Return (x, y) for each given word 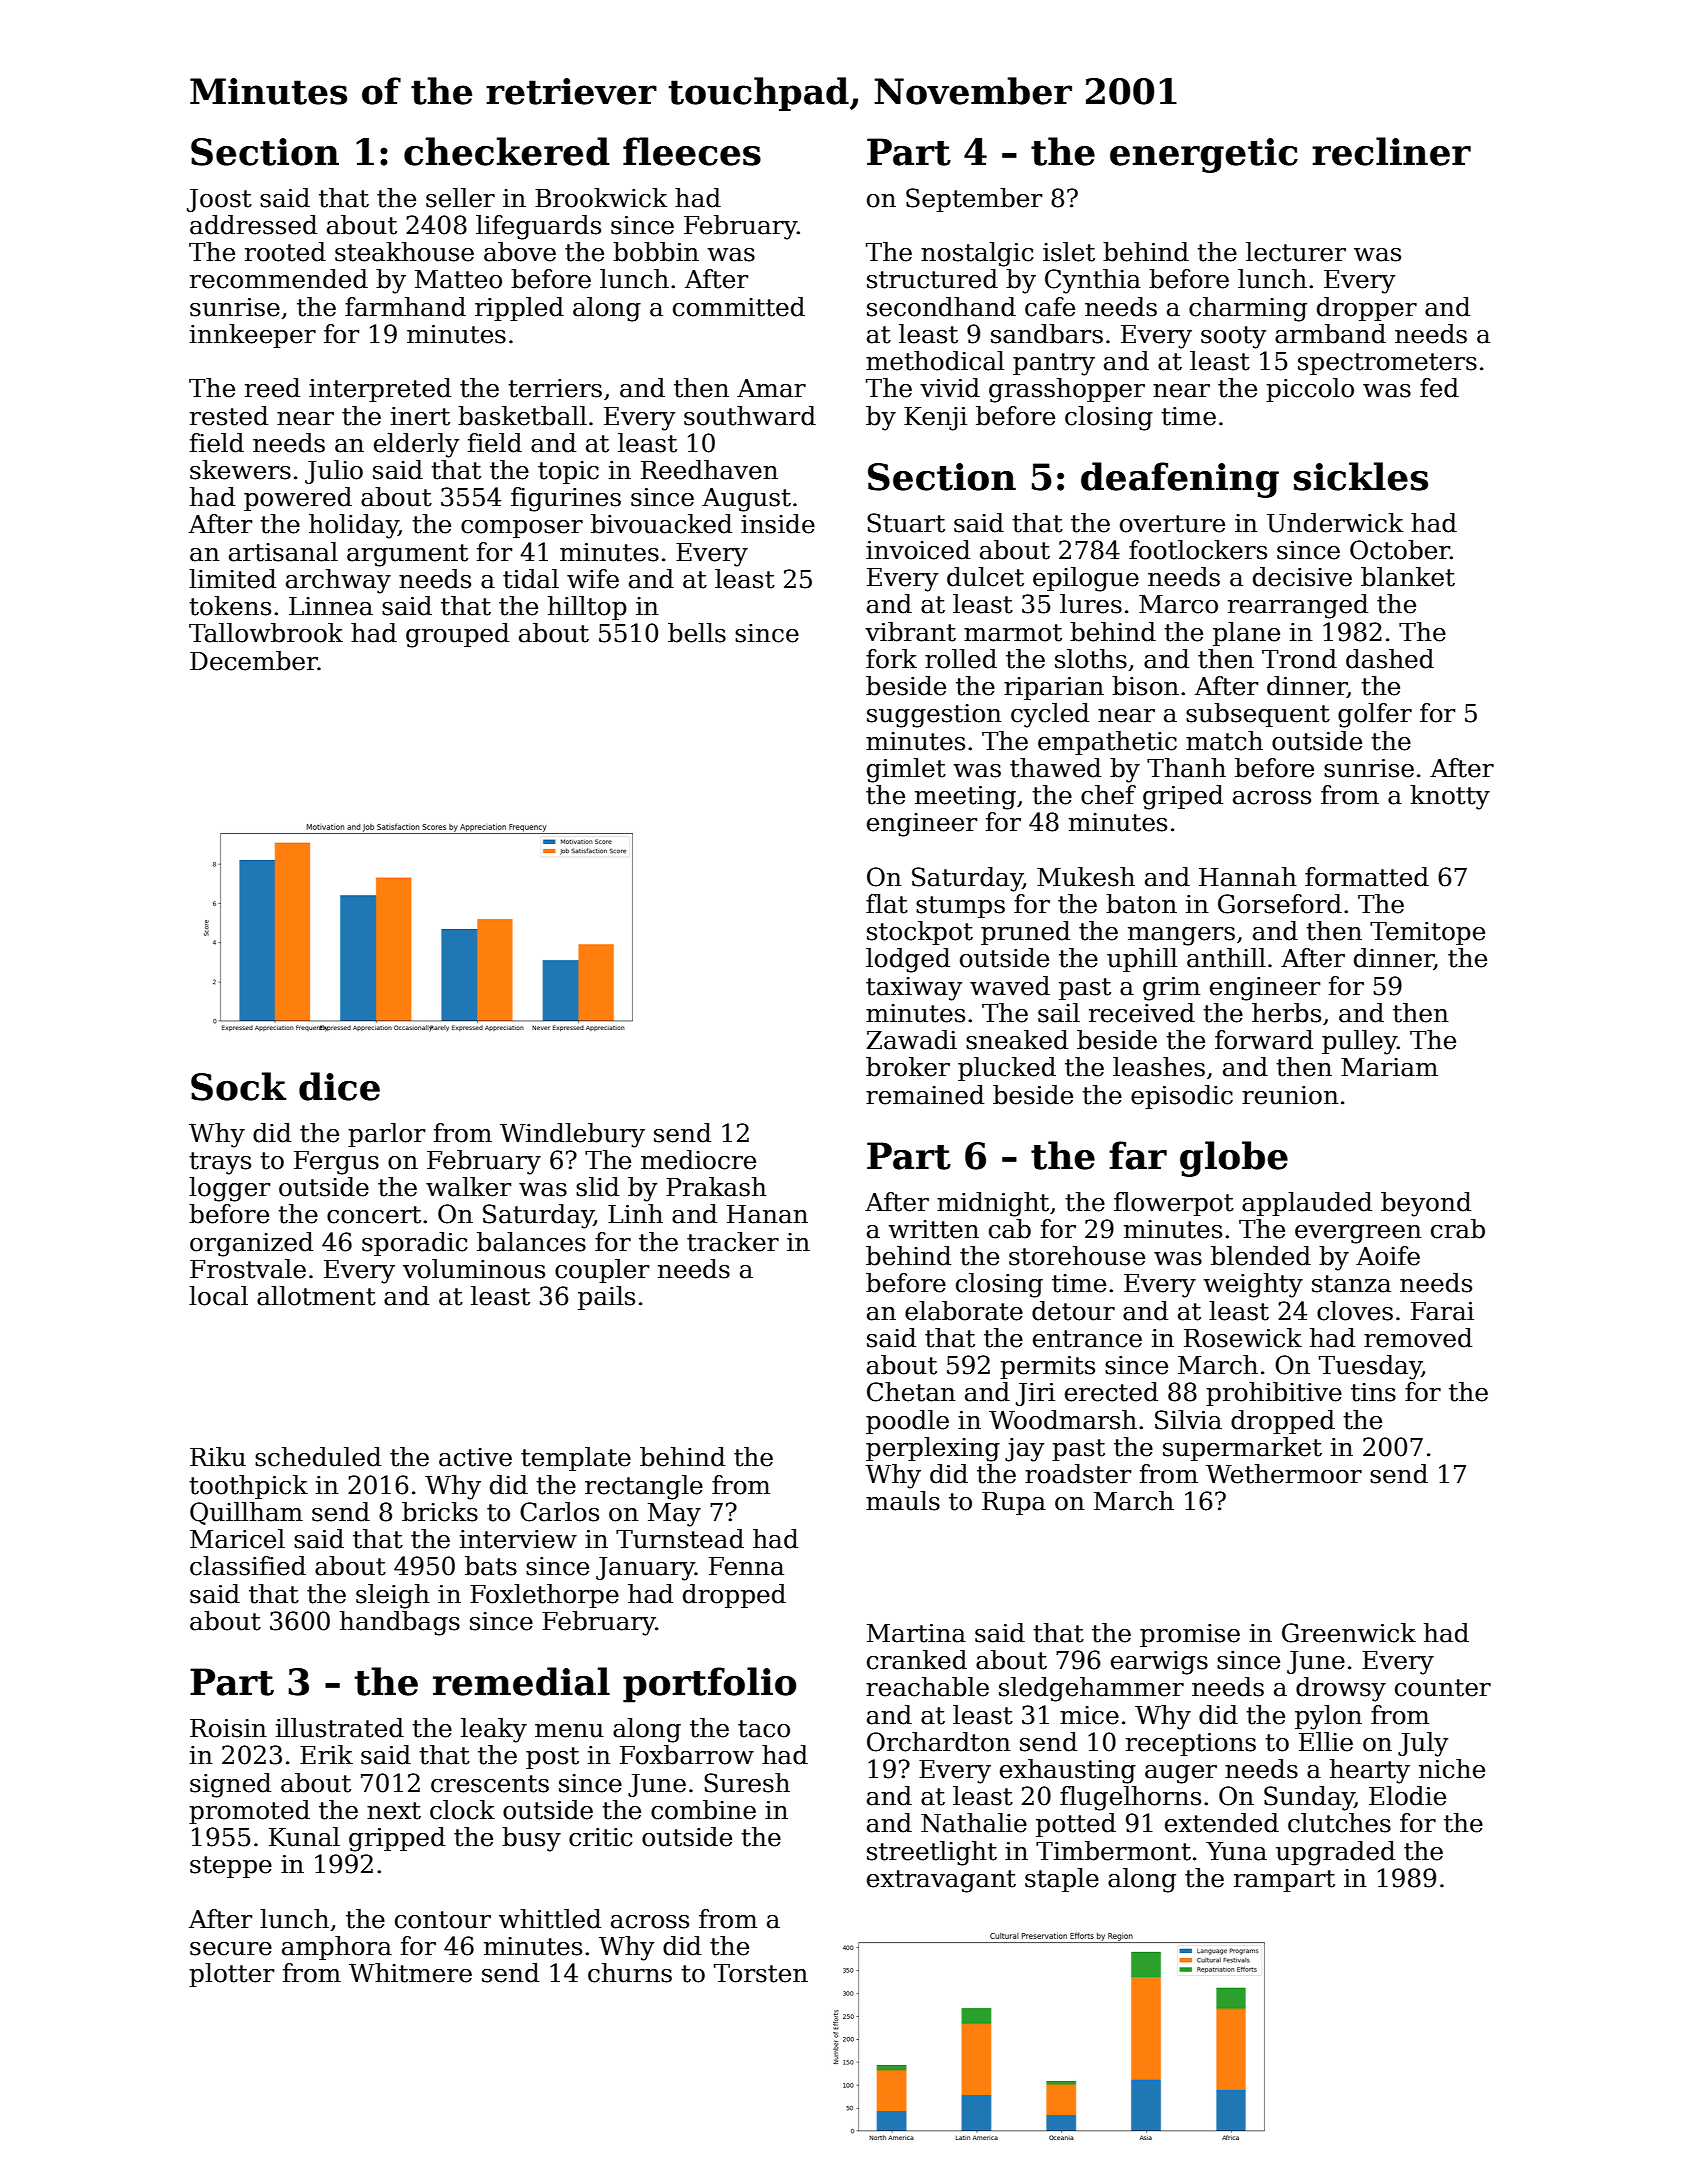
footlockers (1198, 550)
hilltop (587, 608)
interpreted (380, 390)
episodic (1182, 1097)
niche (1452, 1769)
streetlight (932, 1853)
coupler (602, 1271)
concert (374, 1215)
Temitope (1427, 933)
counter (1443, 1688)
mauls (903, 1501)
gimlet (906, 770)
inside (778, 524)
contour (443, 1920)
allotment (316, 1296)
